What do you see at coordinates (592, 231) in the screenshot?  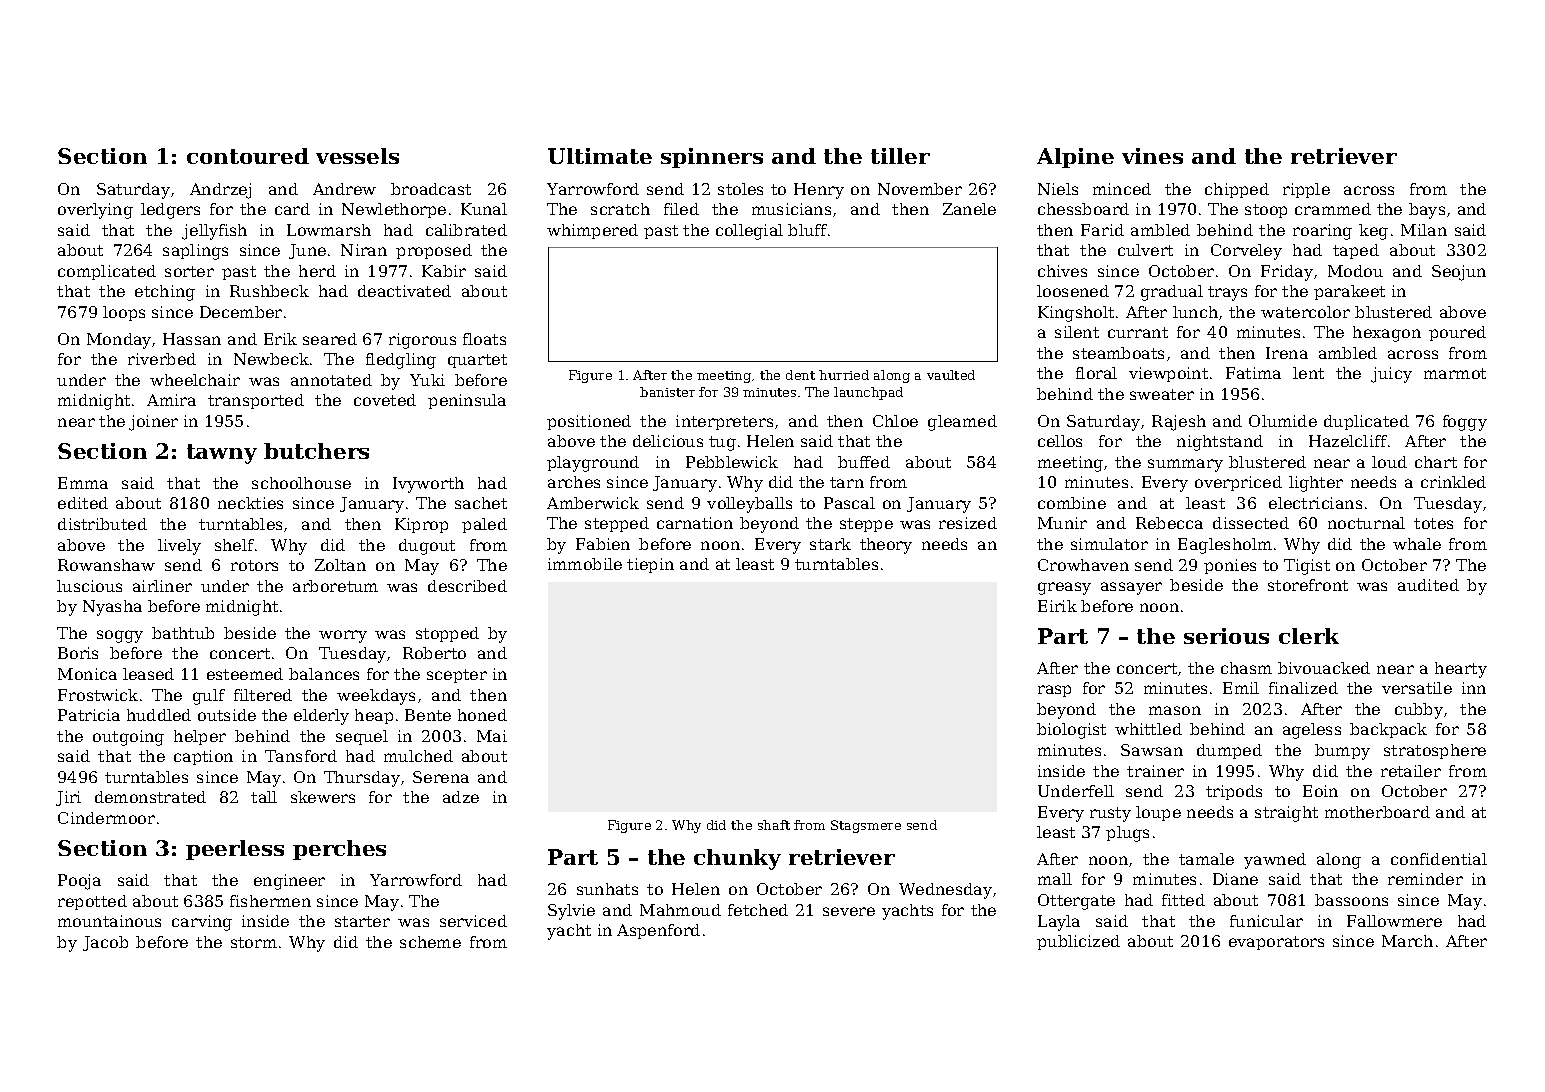 I see `whimpered` at bounding box center [592, 231].
